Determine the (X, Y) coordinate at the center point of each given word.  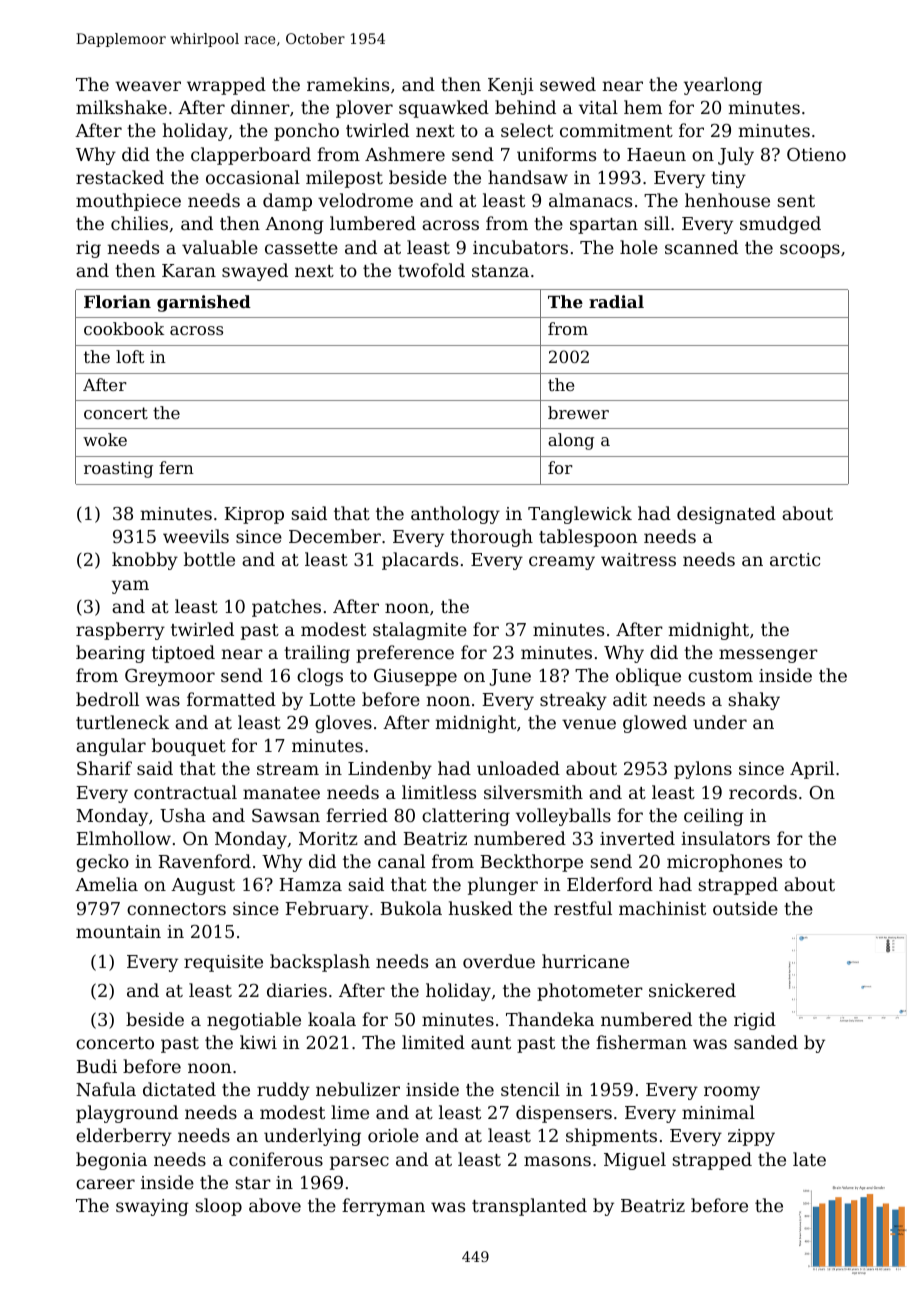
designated (726, 515)
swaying (152, 1207)
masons (557, 1161)
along (571, 441)
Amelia (106, 884)
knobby (145, 561)
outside (745, 908)
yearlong (723, 86)
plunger (503, 886)
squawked (444, 109)
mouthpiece (128, 202)
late (809, 1159)
